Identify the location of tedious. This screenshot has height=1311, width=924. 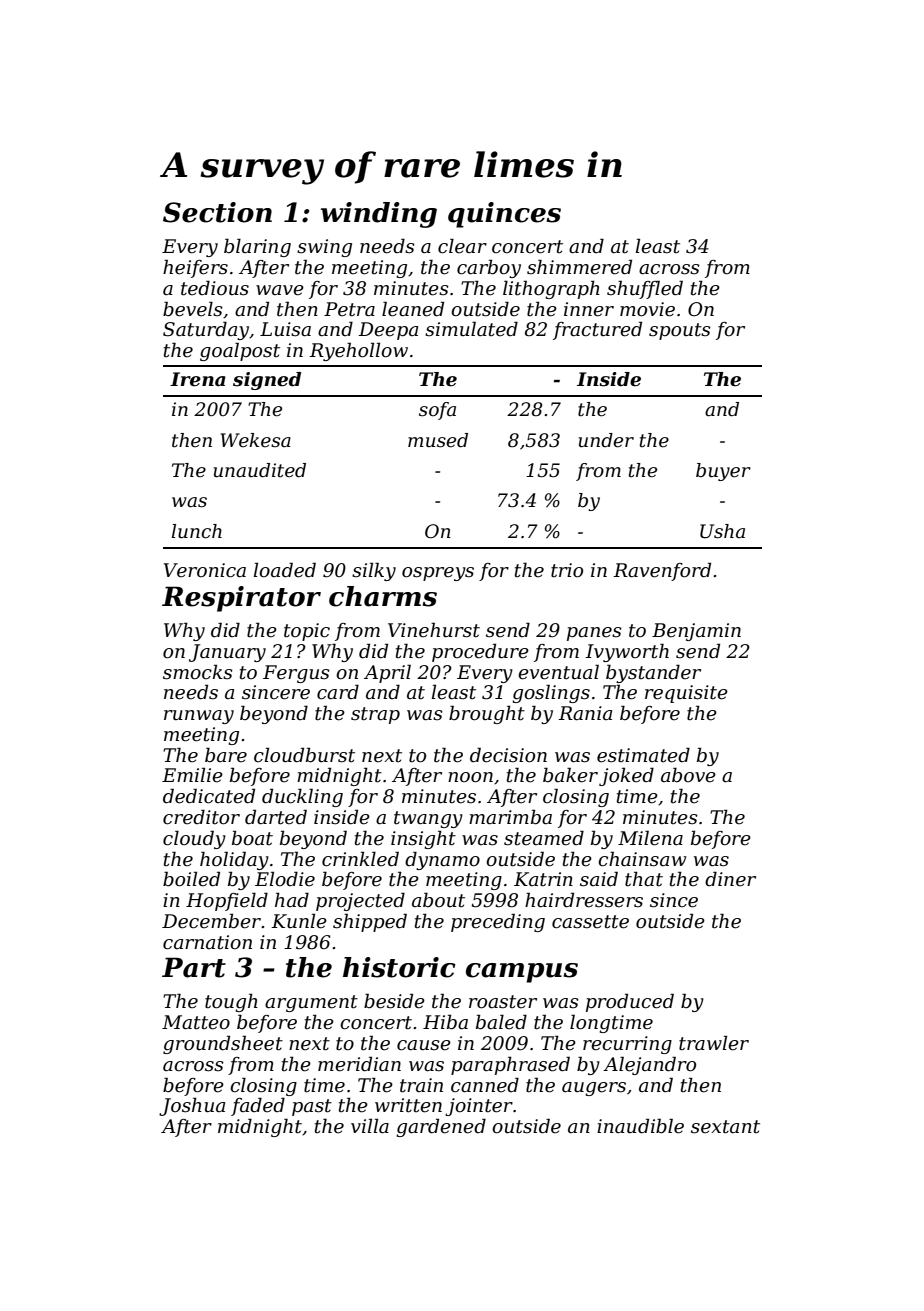
(215, 288).
